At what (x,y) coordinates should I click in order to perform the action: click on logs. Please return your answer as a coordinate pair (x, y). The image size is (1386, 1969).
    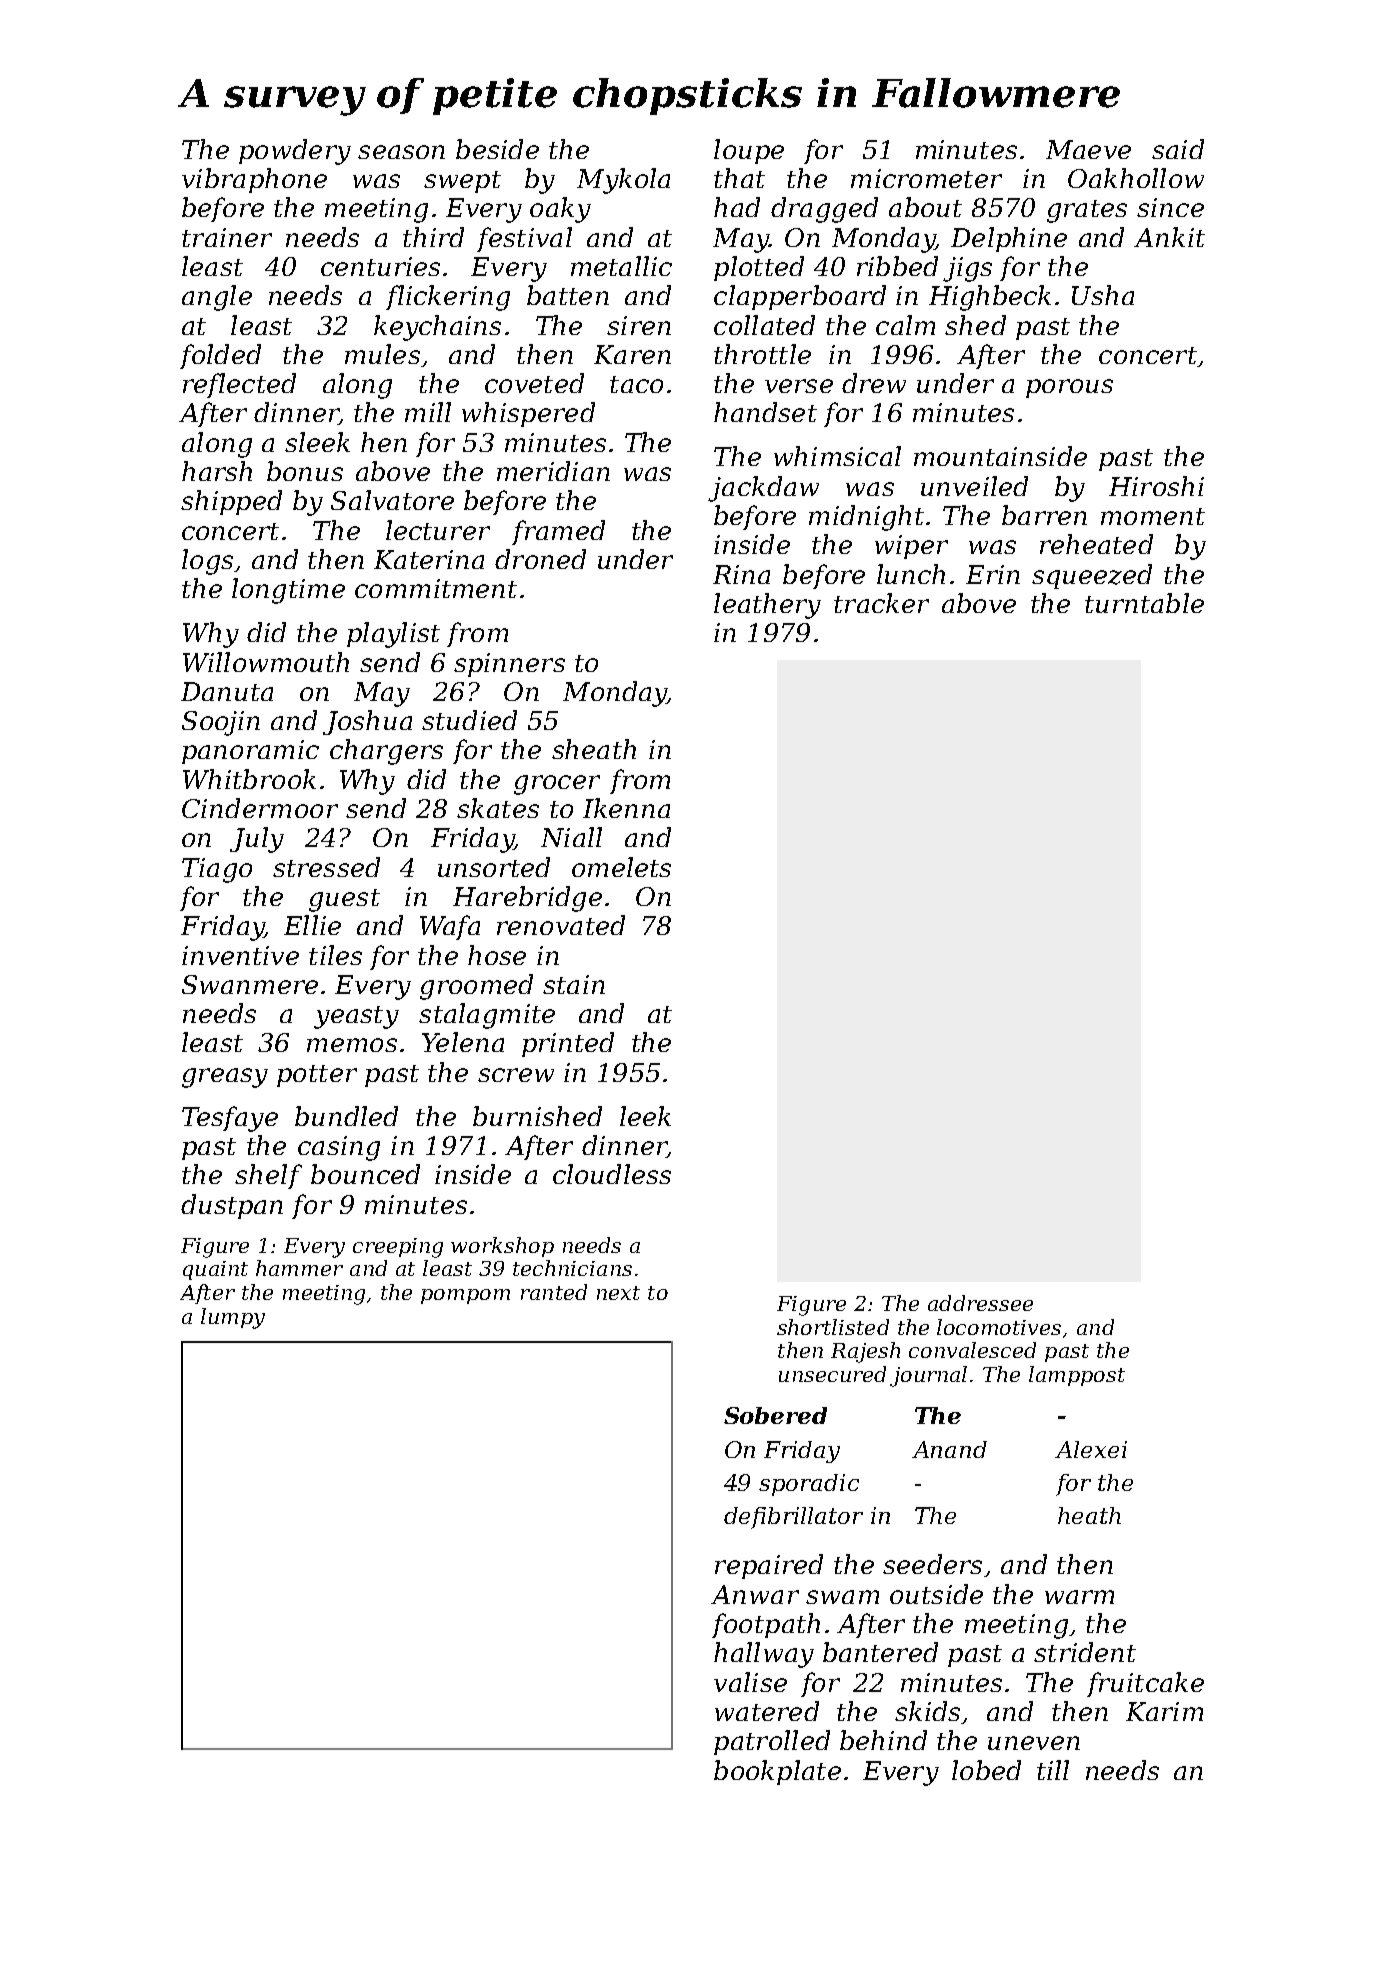
    Looking at the image, I should click on (207, 562).
